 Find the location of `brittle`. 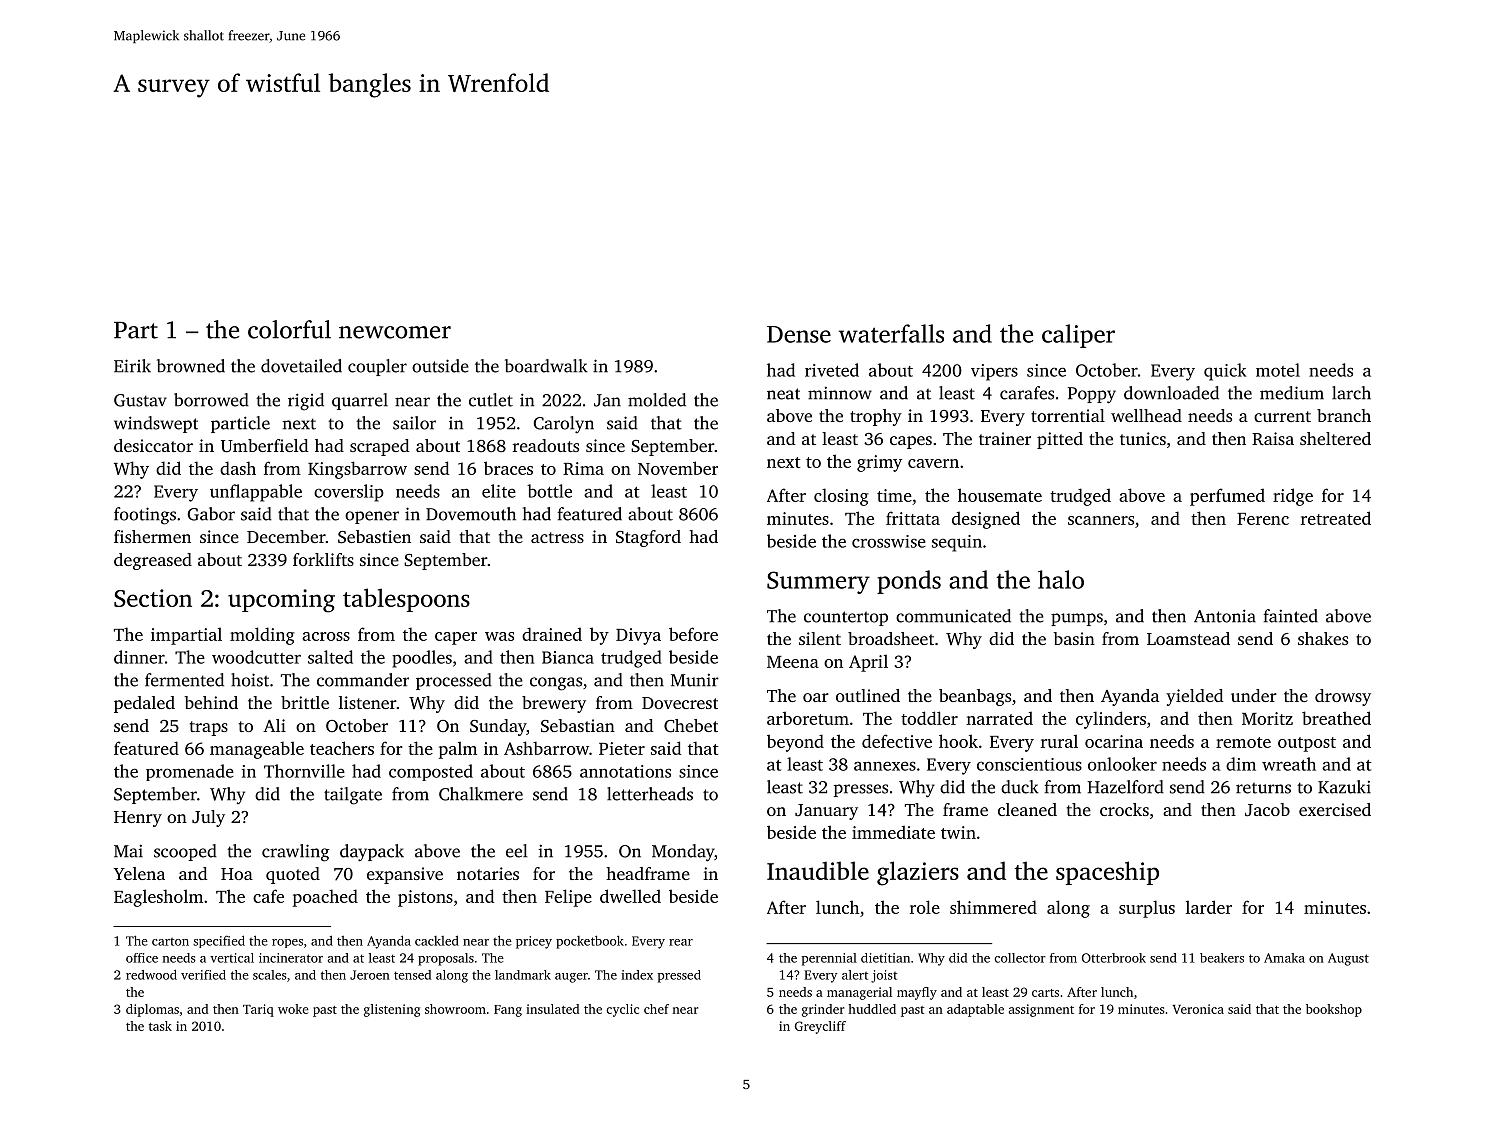

brittle is located at coordinates (305, 702).
